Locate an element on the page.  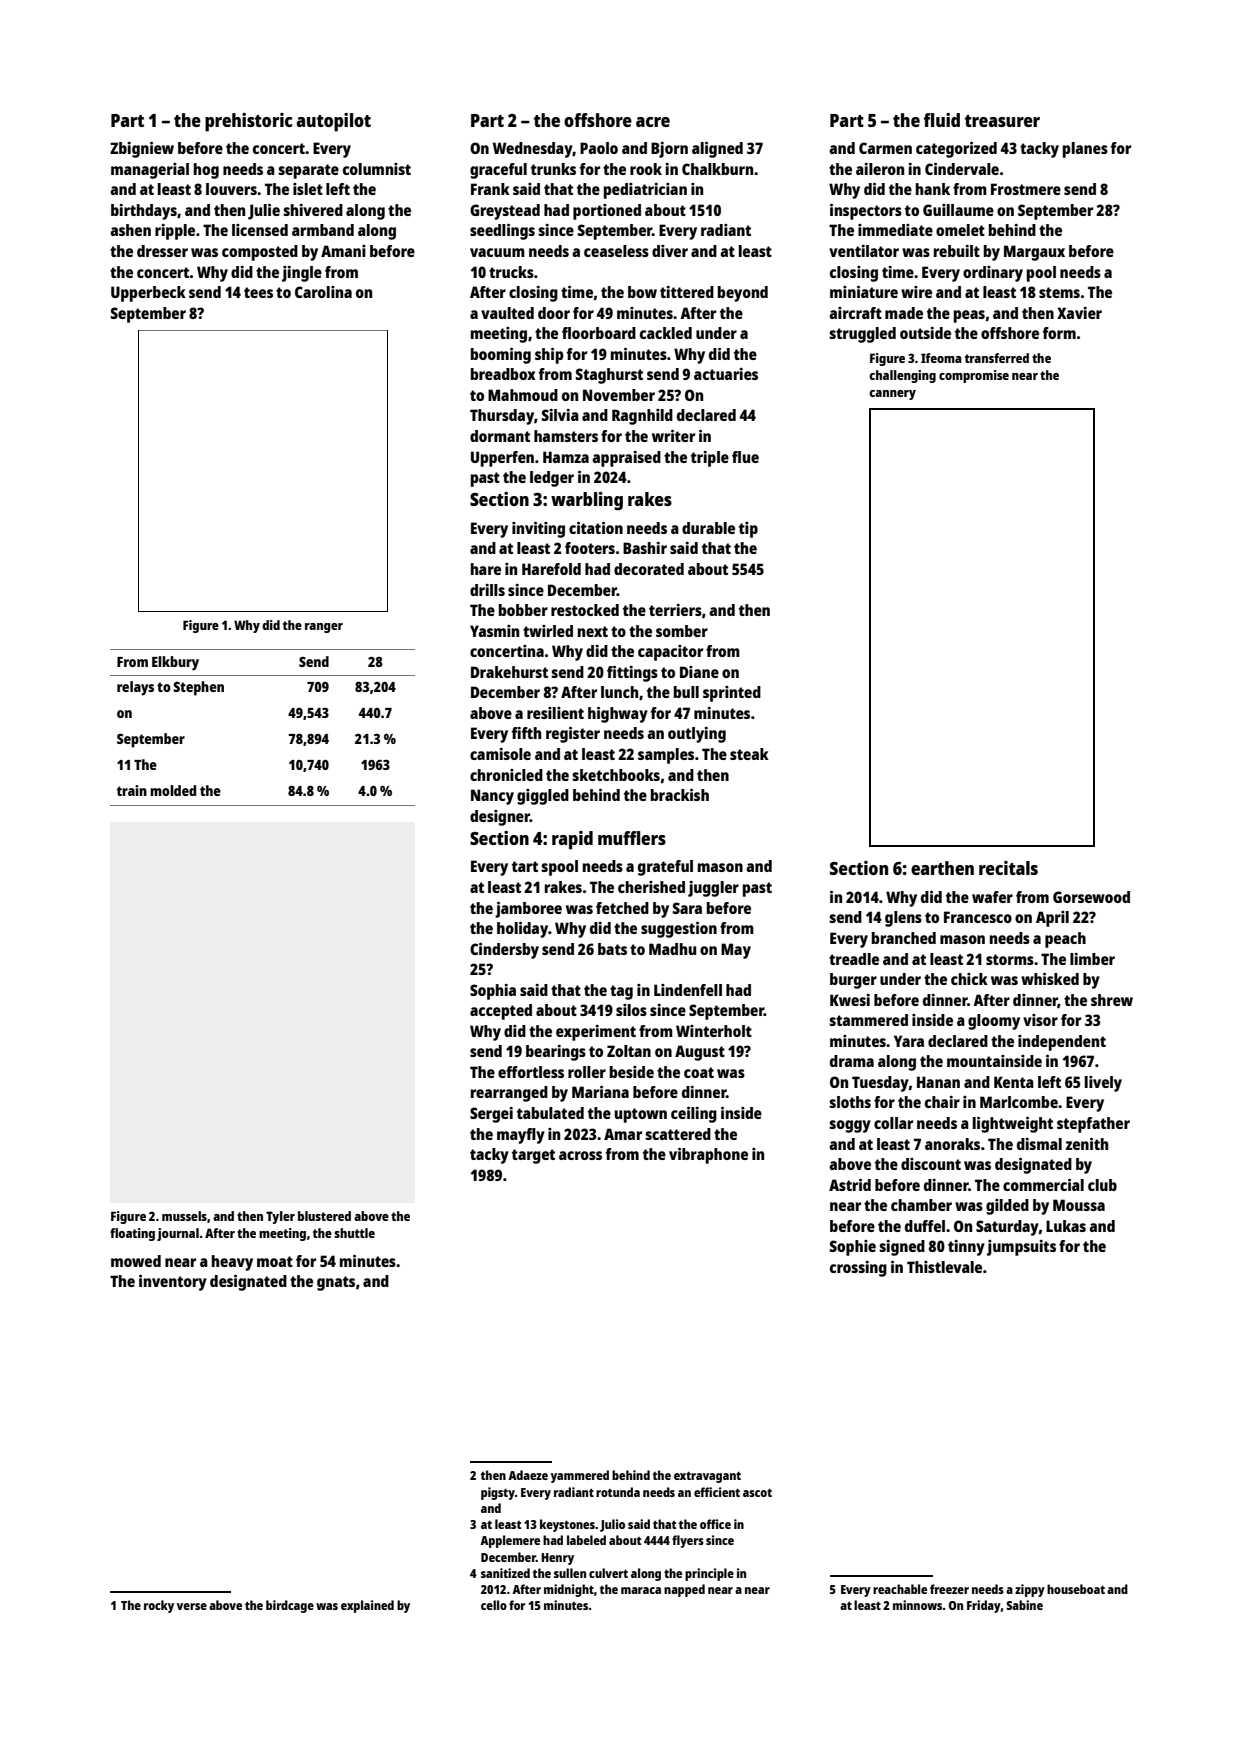
jumpsuits is located at coordinates (1021, 1248).
